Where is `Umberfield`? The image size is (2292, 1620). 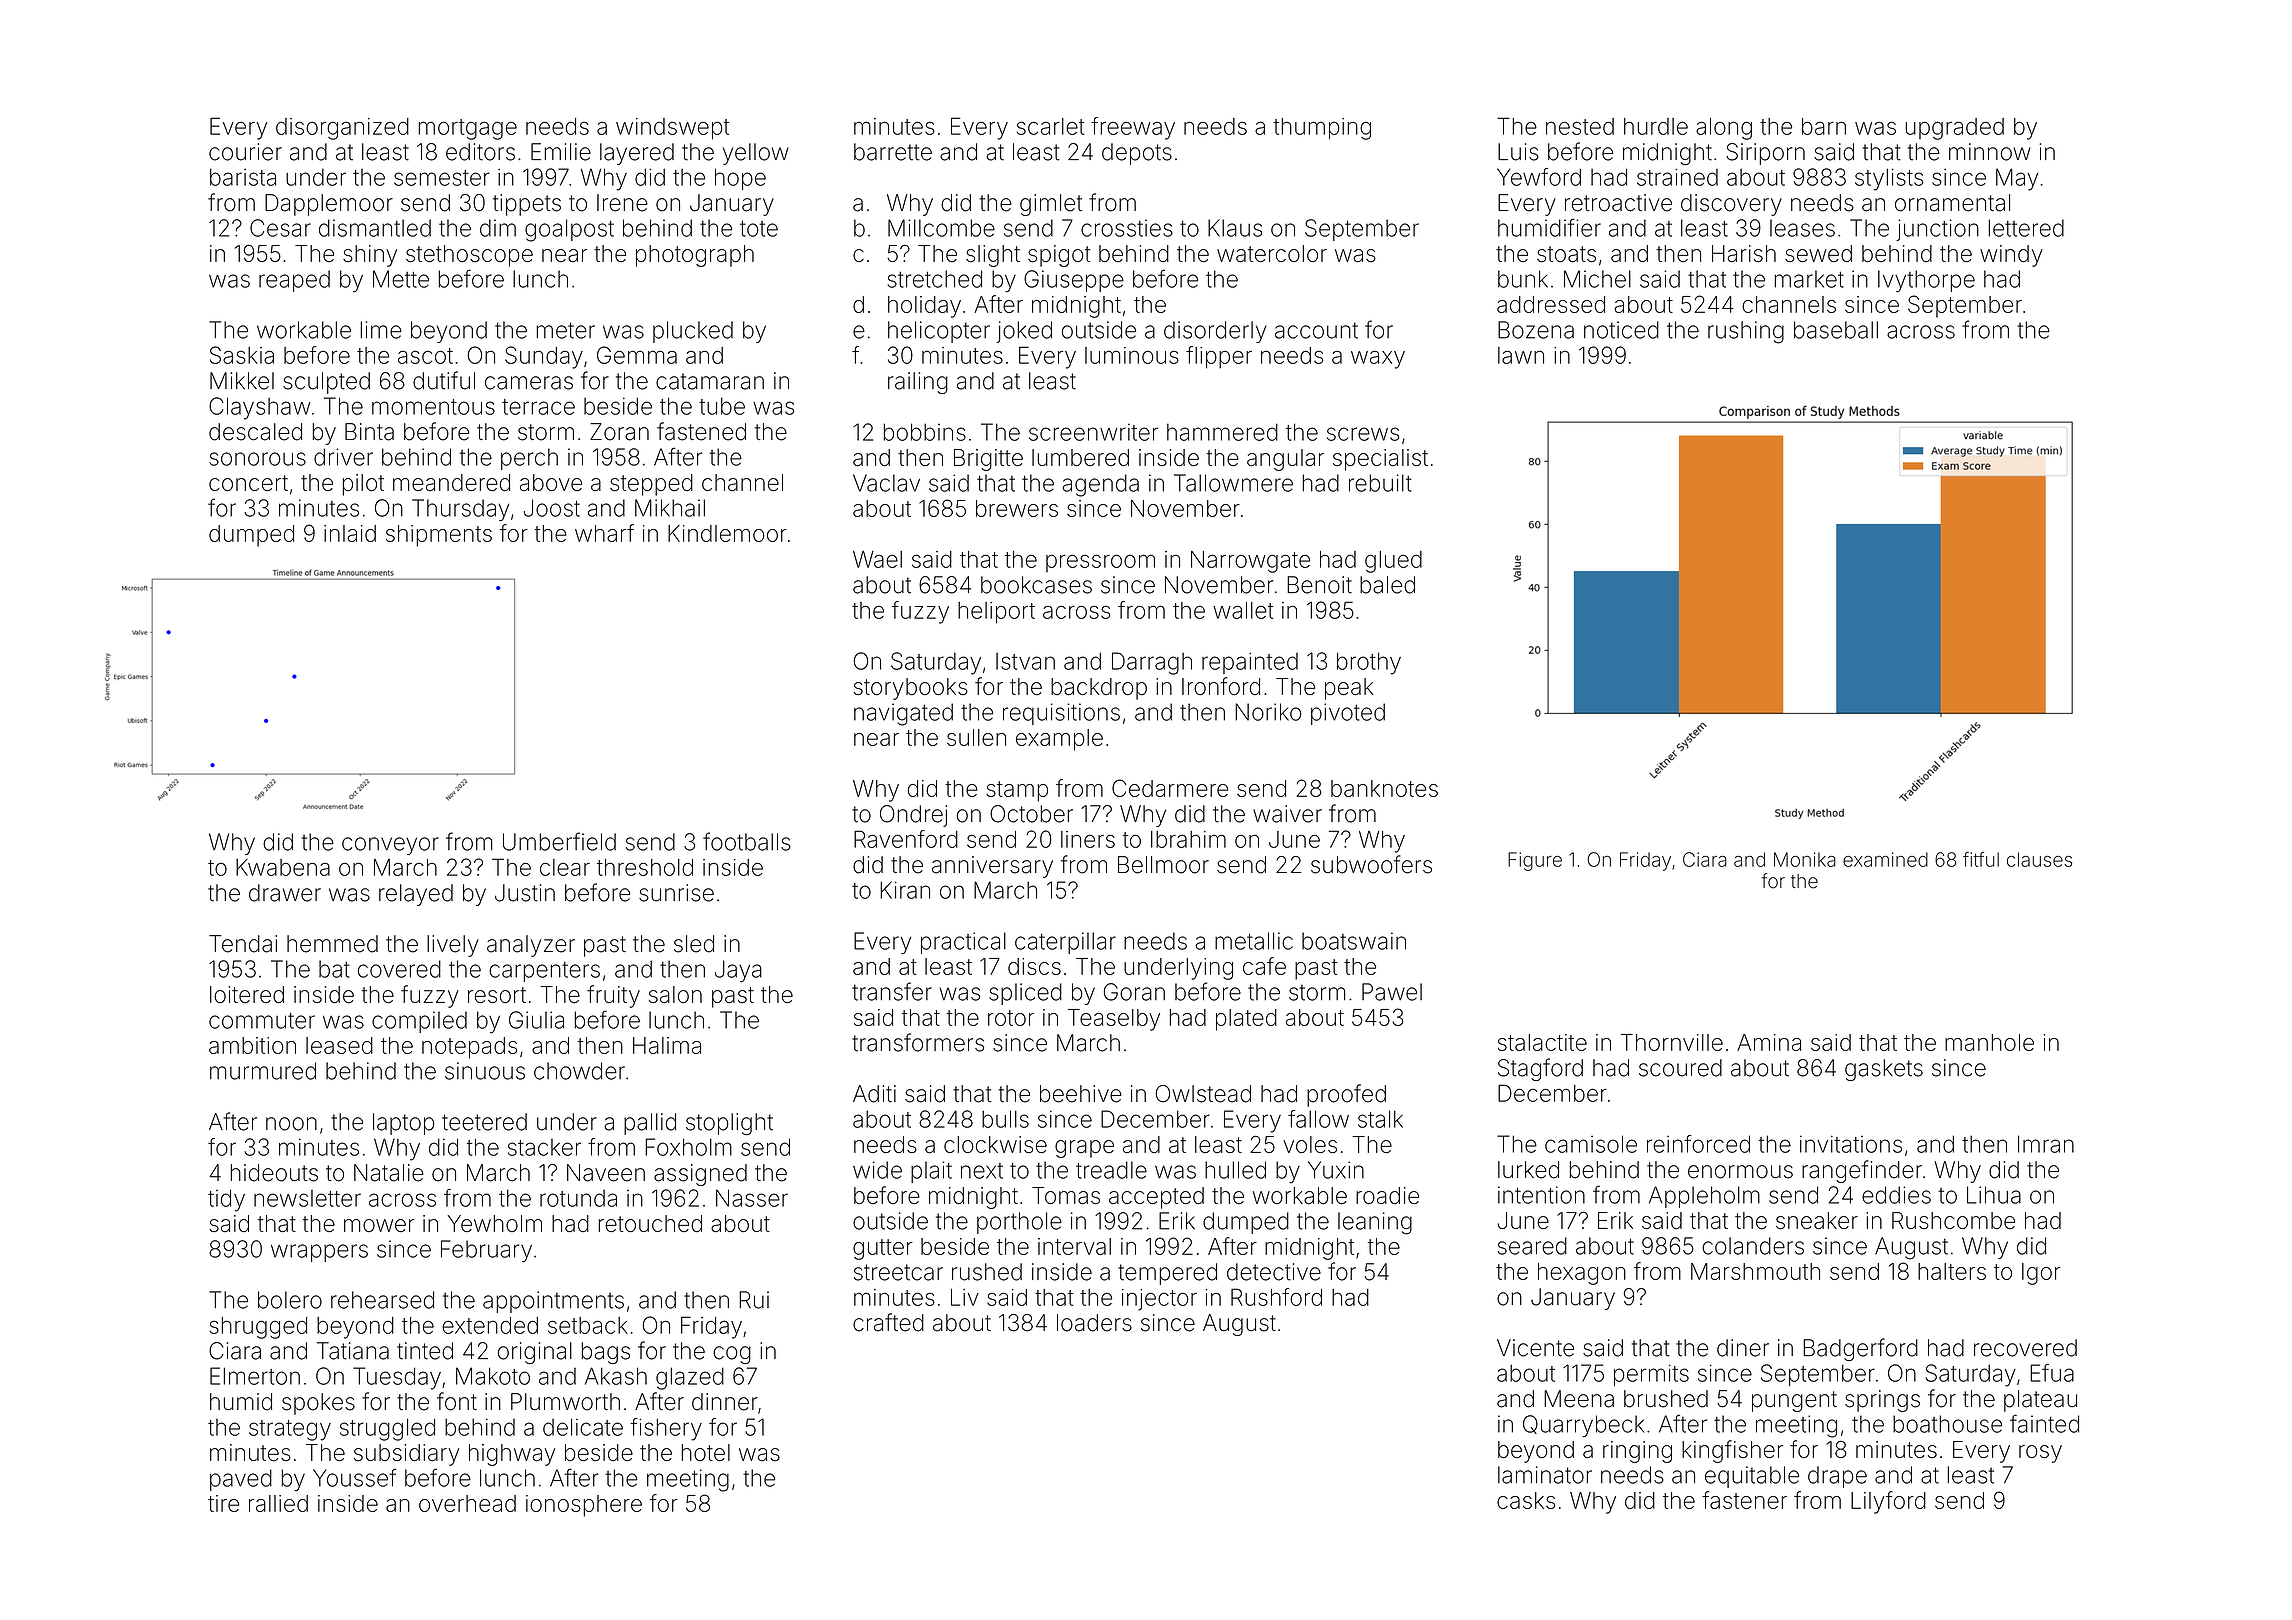 Umberfield is located at coordinates (559, 841).
